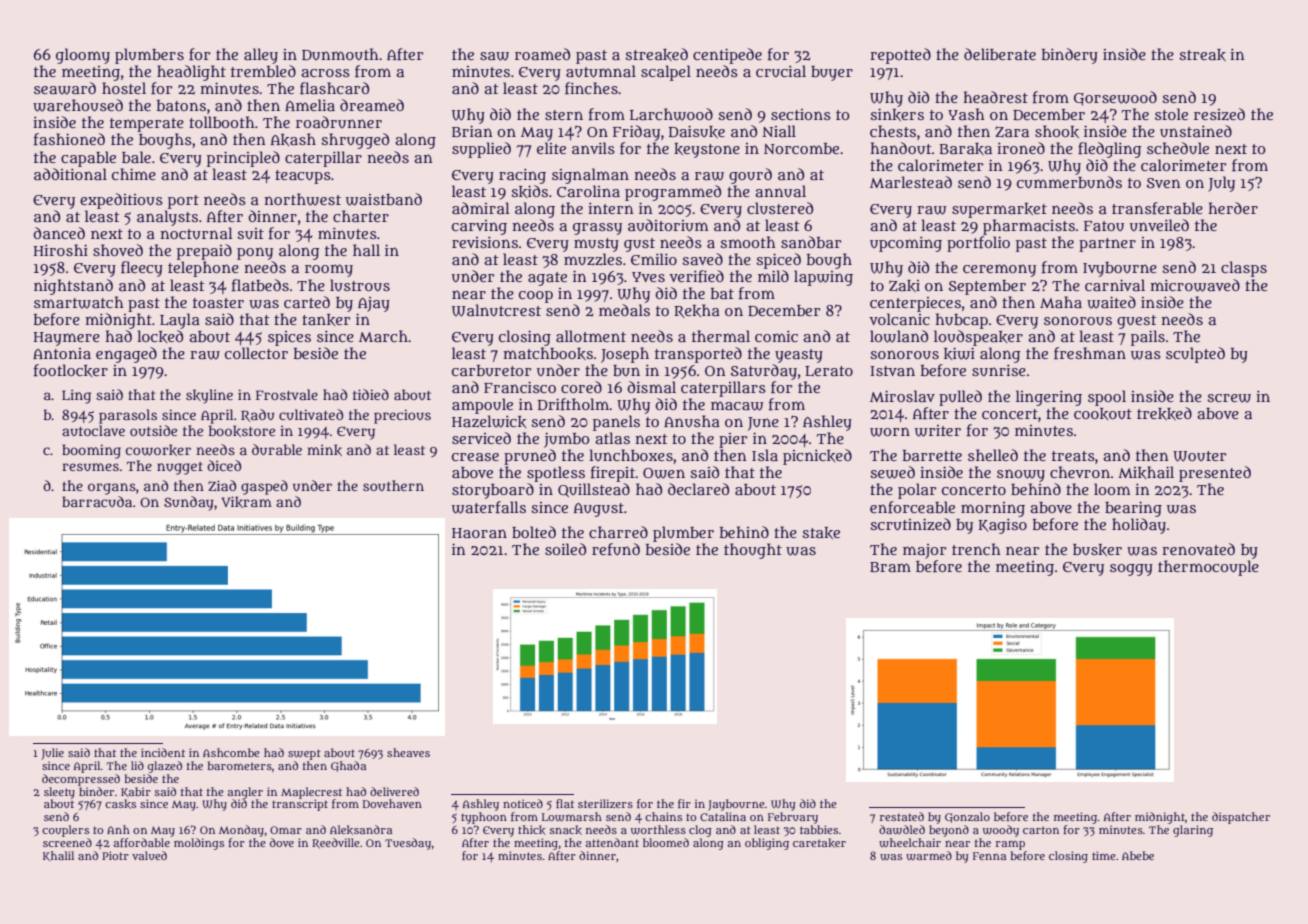  I want to click on saw, so click(494, 56).
